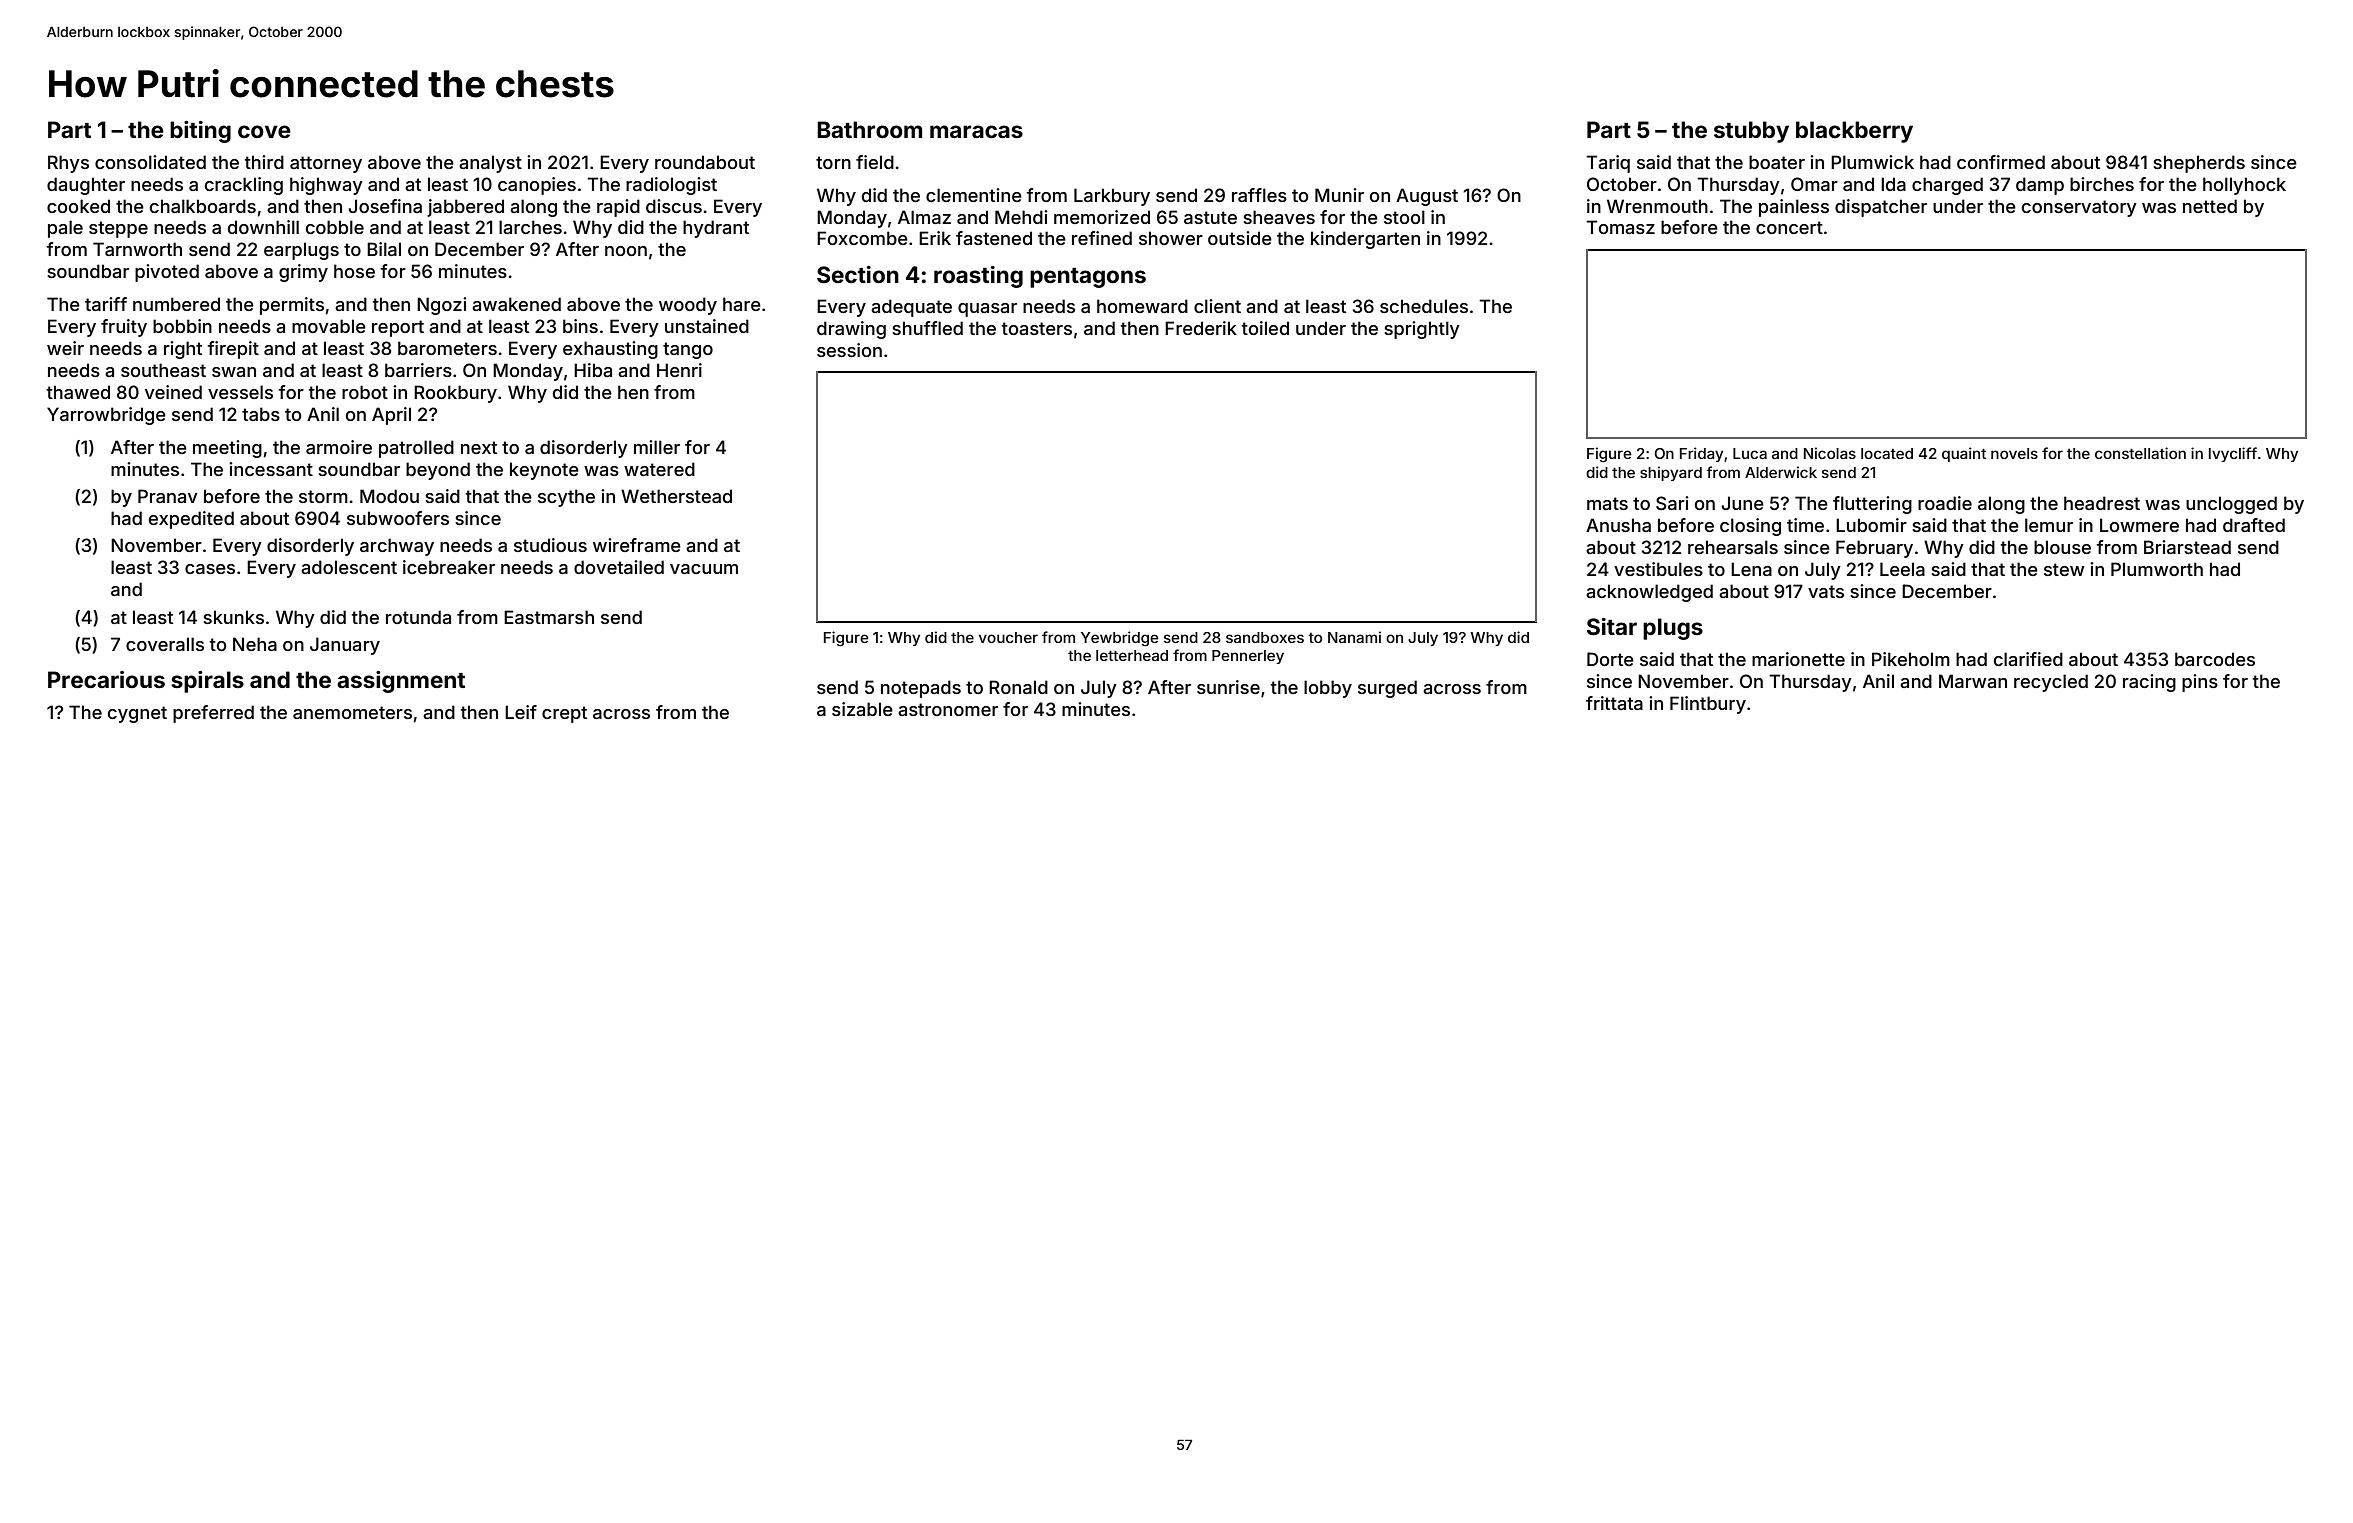 The height and width of the page is (1523, 2353). What do you see at coordinates (976, 131) in the page?
I see `maracas` at bounding box center [976, 131].
